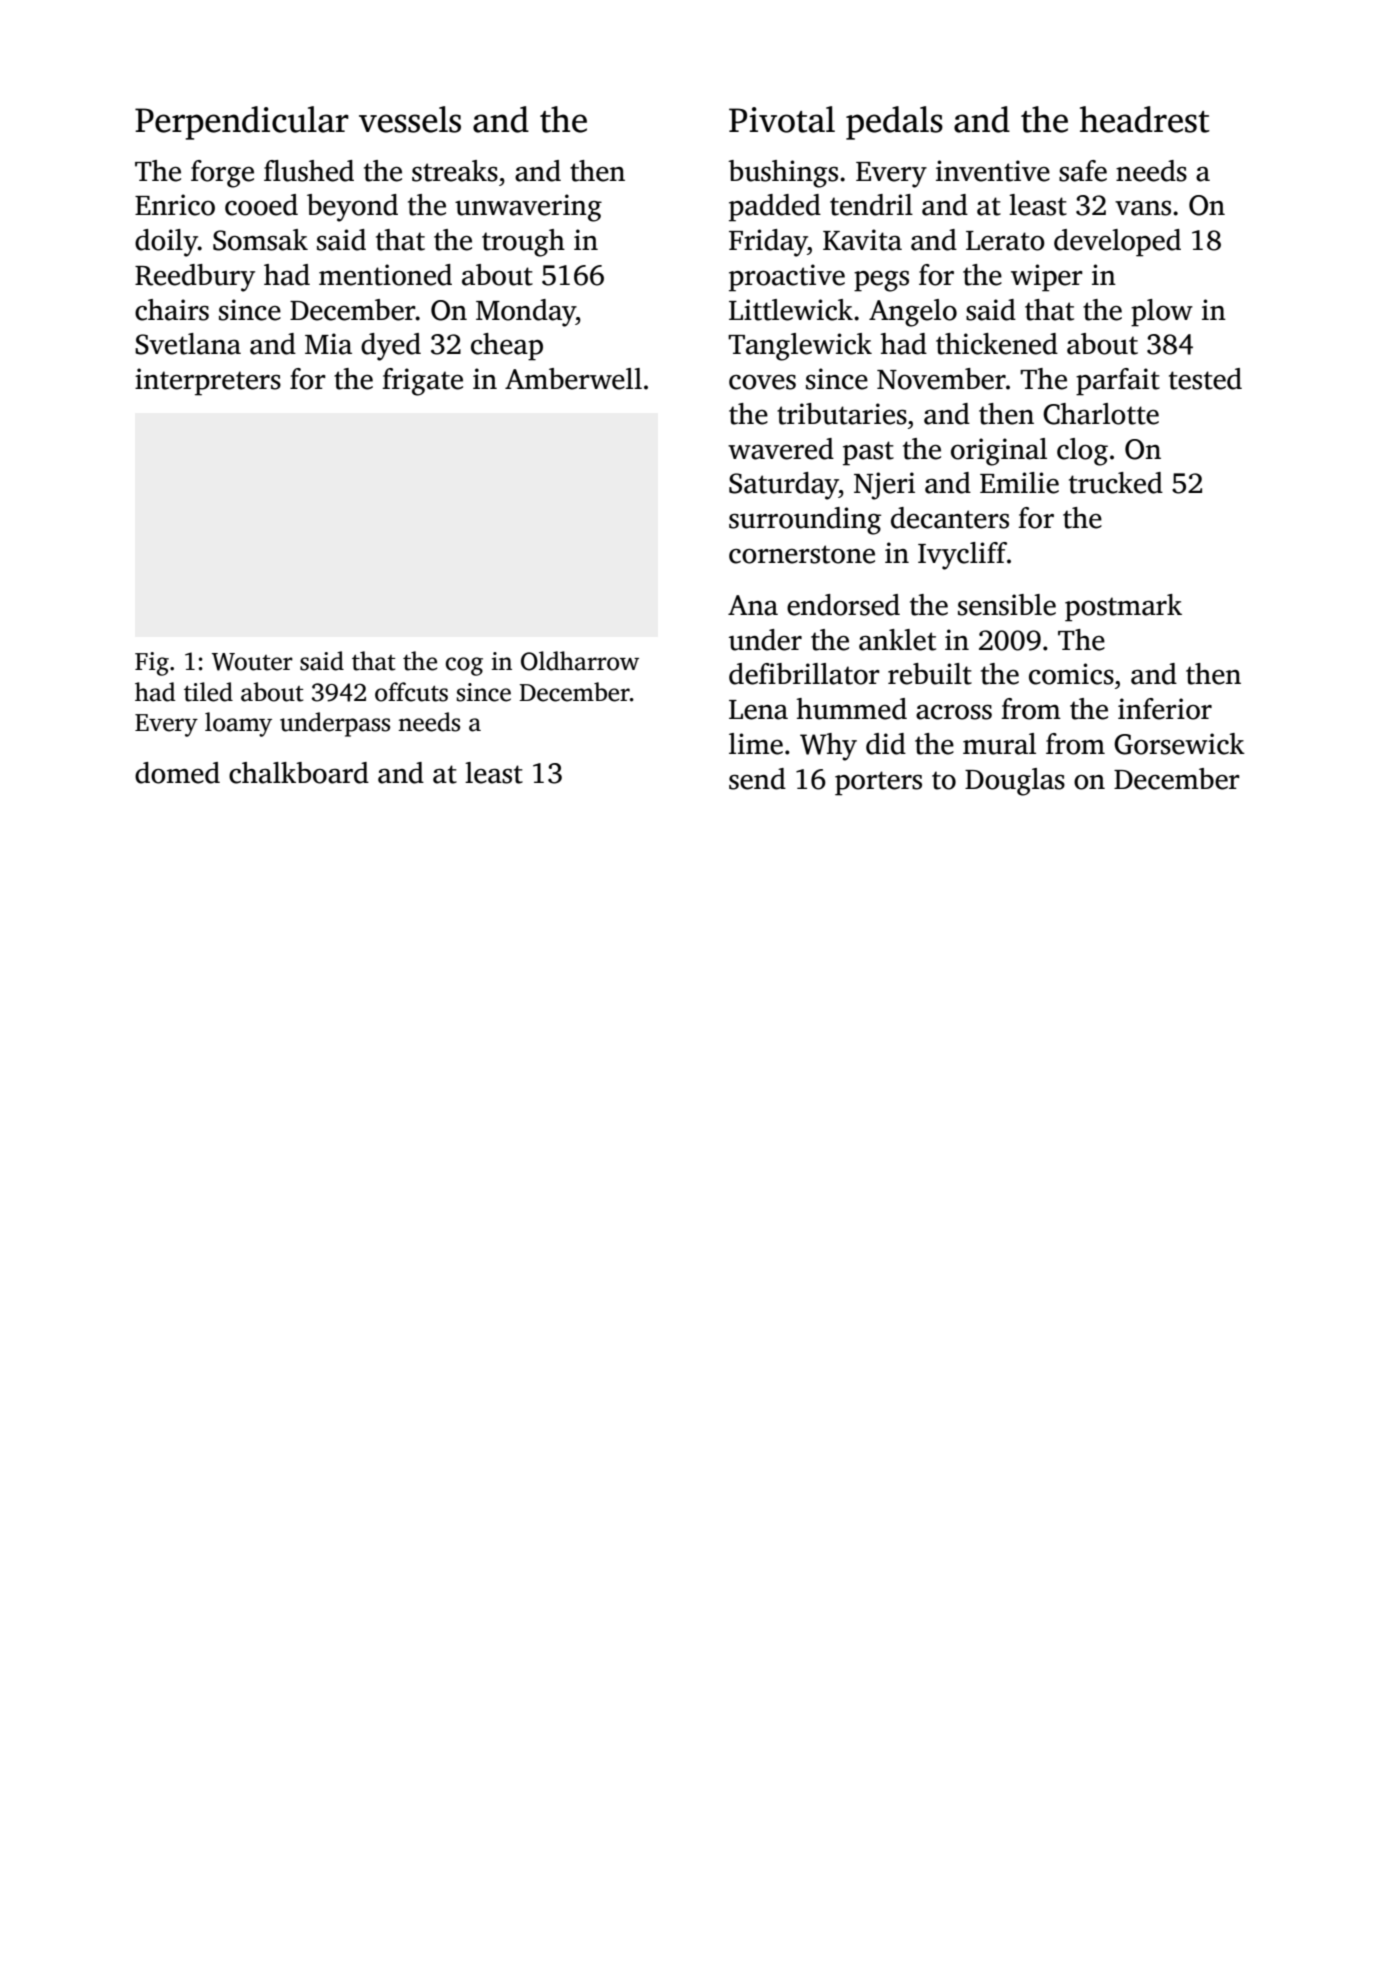 The image size is (1386, 1969). Describe the element at coordinates (962, 556) in the screenshot. I see `Ivycliff` at that location.
